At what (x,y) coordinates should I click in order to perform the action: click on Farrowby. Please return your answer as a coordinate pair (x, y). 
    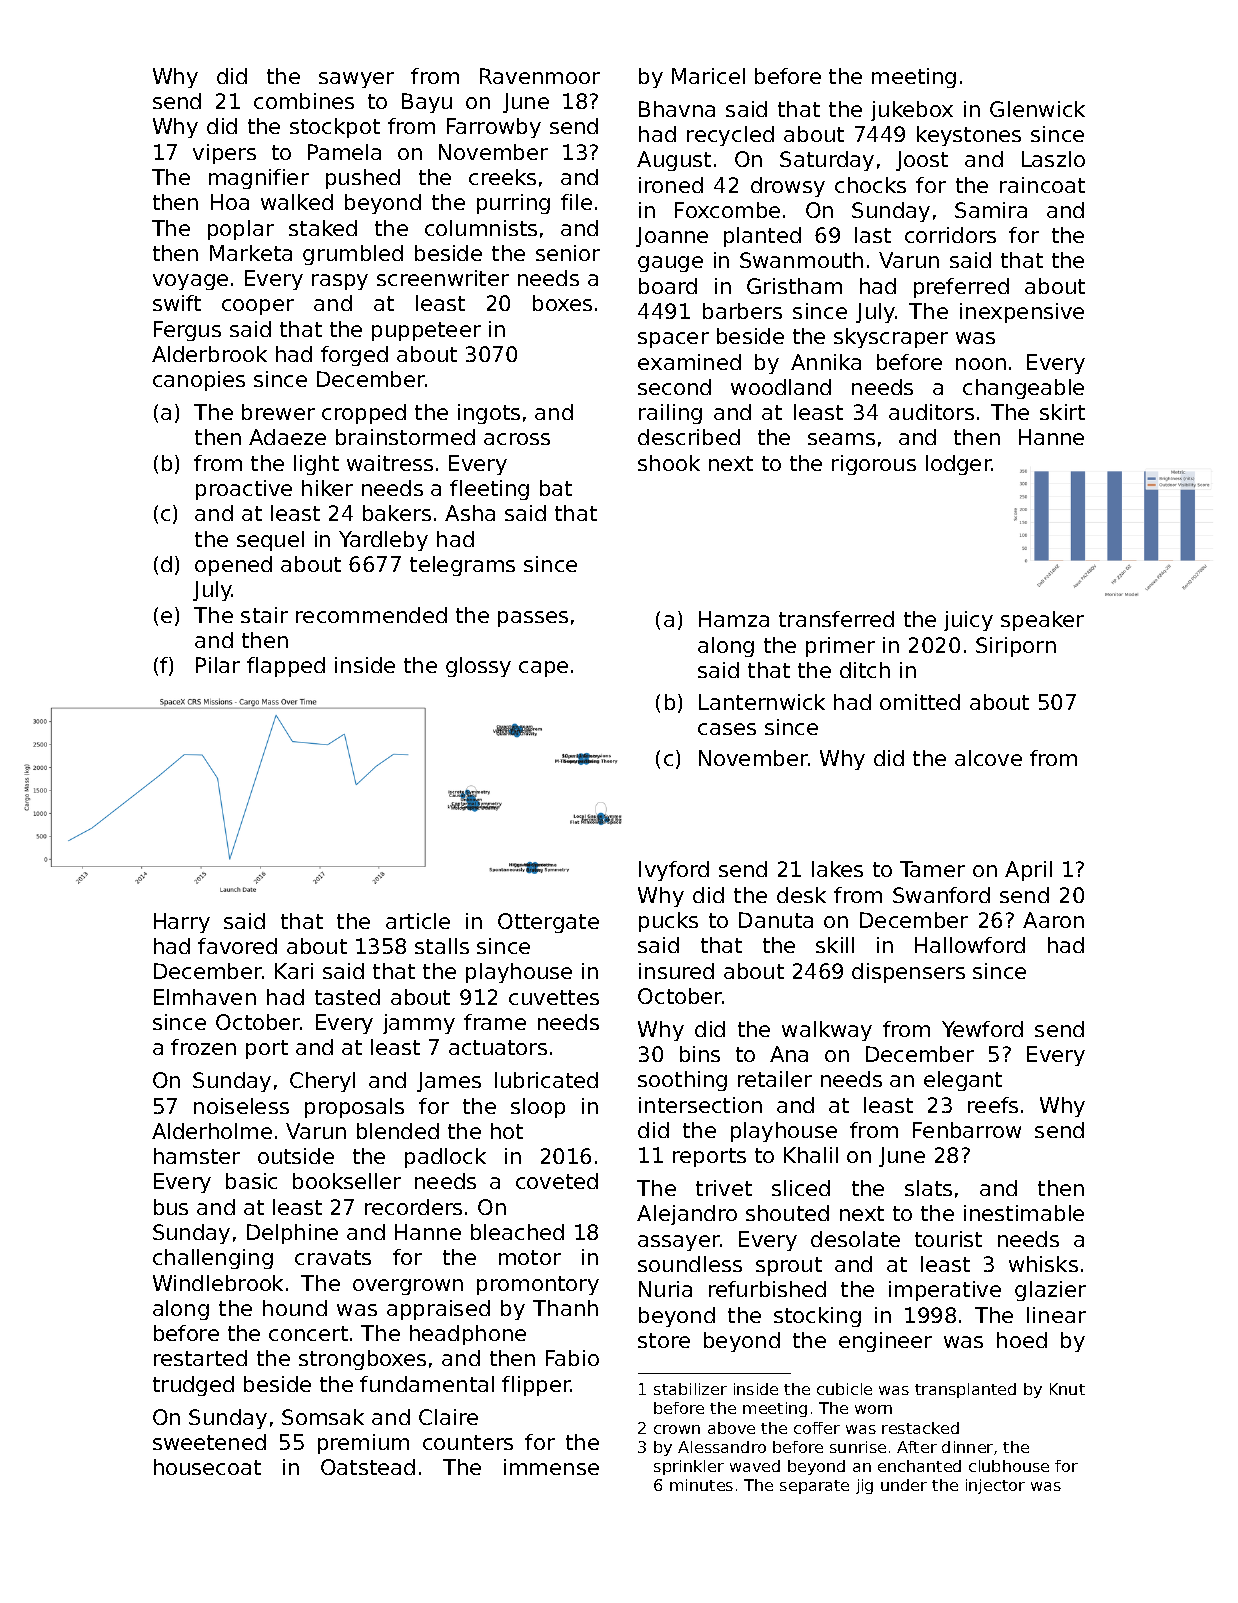
    Looking at the image, I should click on (494, 128).
